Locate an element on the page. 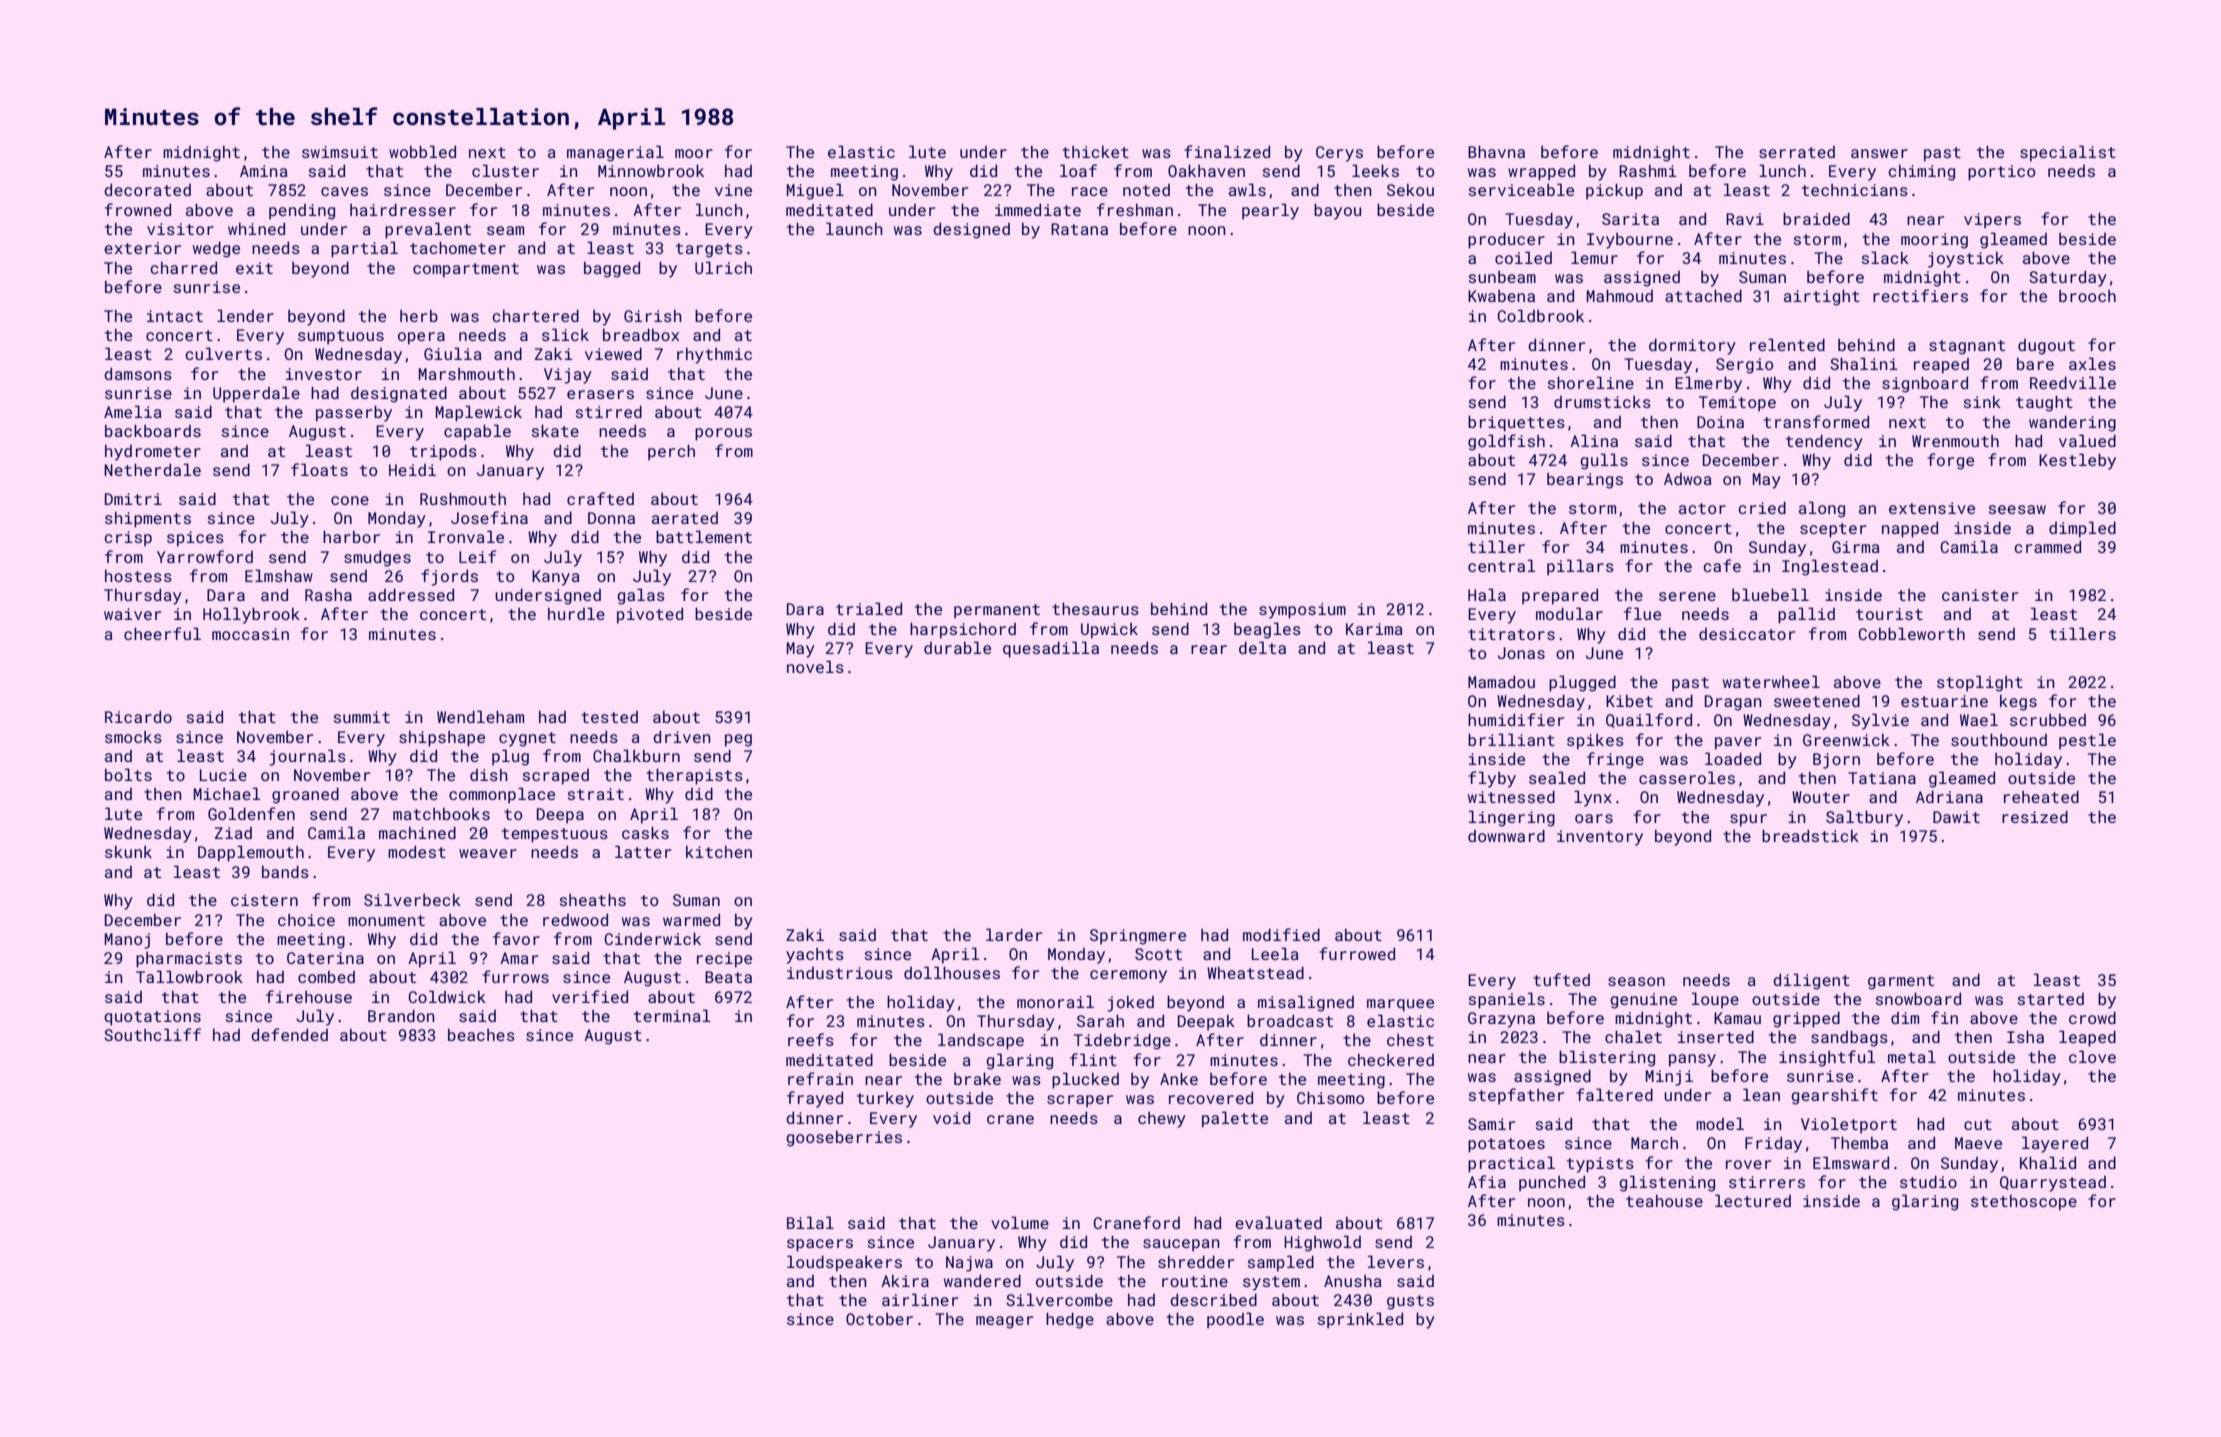 The width and height of the image is (2221, 1437). wobbled is located at coordinates (422, 151).
